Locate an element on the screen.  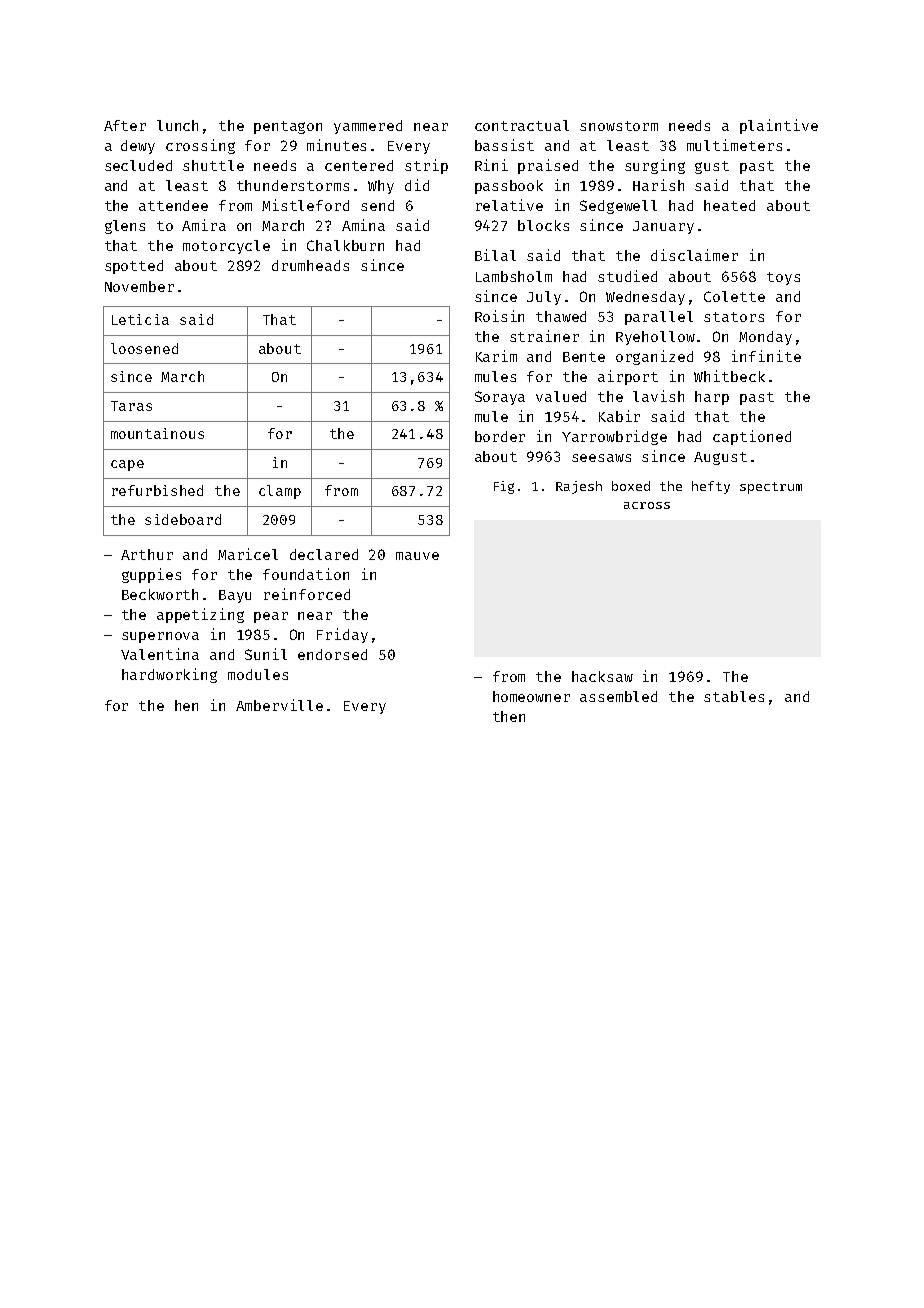
airport is located at coordinates (628, 377).
